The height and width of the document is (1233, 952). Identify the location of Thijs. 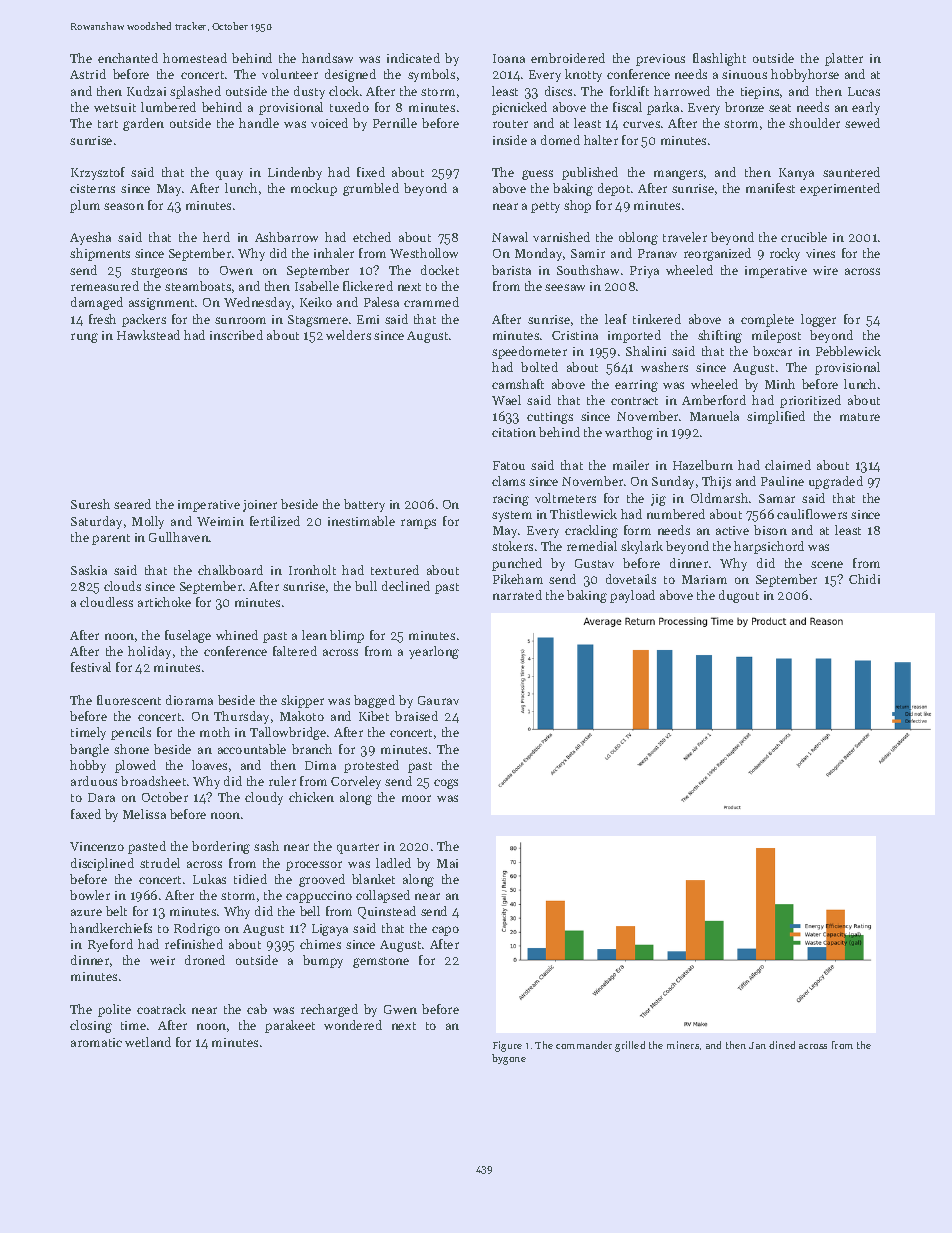
(716, 482).
